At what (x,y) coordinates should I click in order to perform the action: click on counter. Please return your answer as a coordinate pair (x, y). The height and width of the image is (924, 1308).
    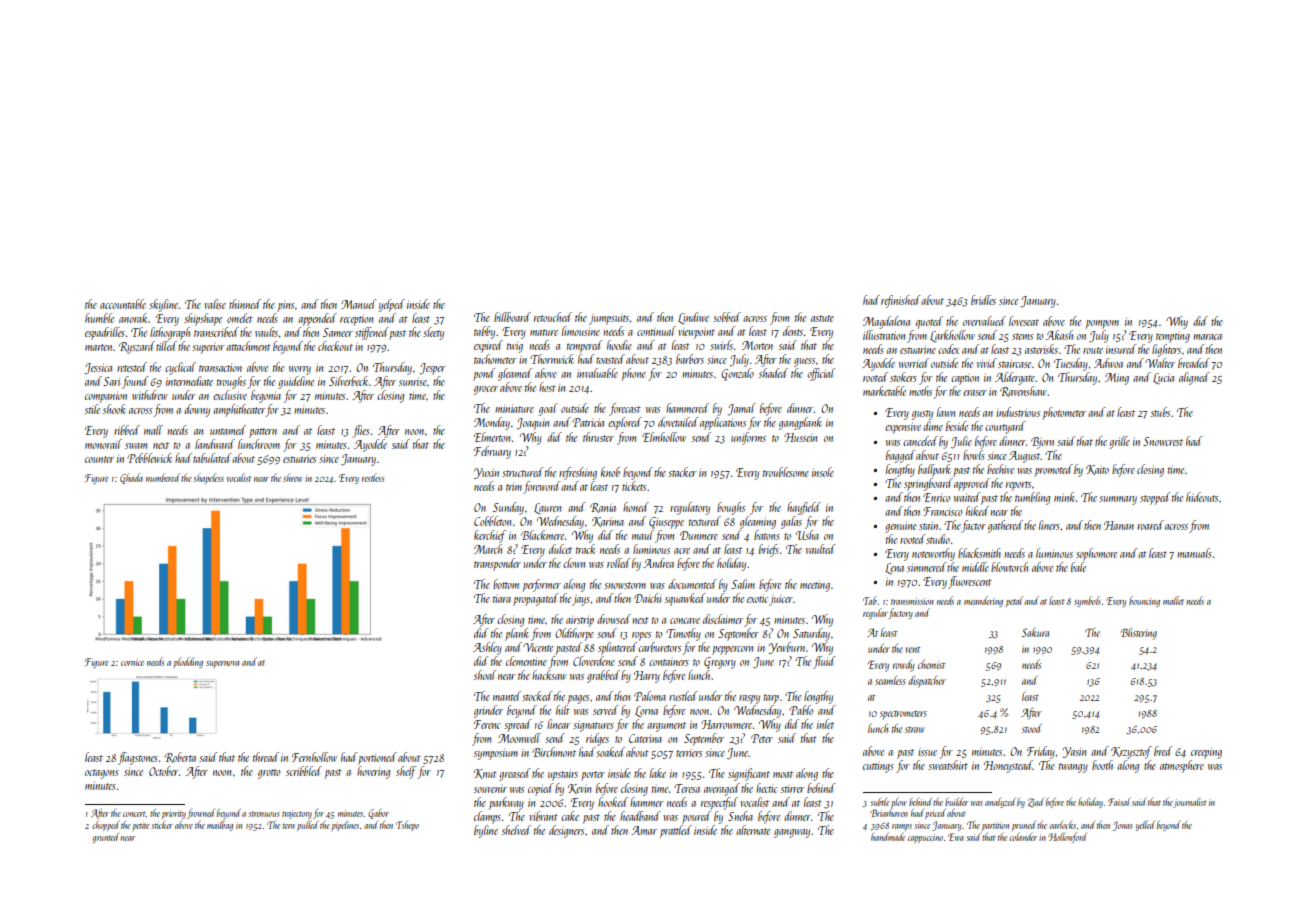
    Looking at the image, I should click on (99, 459).
